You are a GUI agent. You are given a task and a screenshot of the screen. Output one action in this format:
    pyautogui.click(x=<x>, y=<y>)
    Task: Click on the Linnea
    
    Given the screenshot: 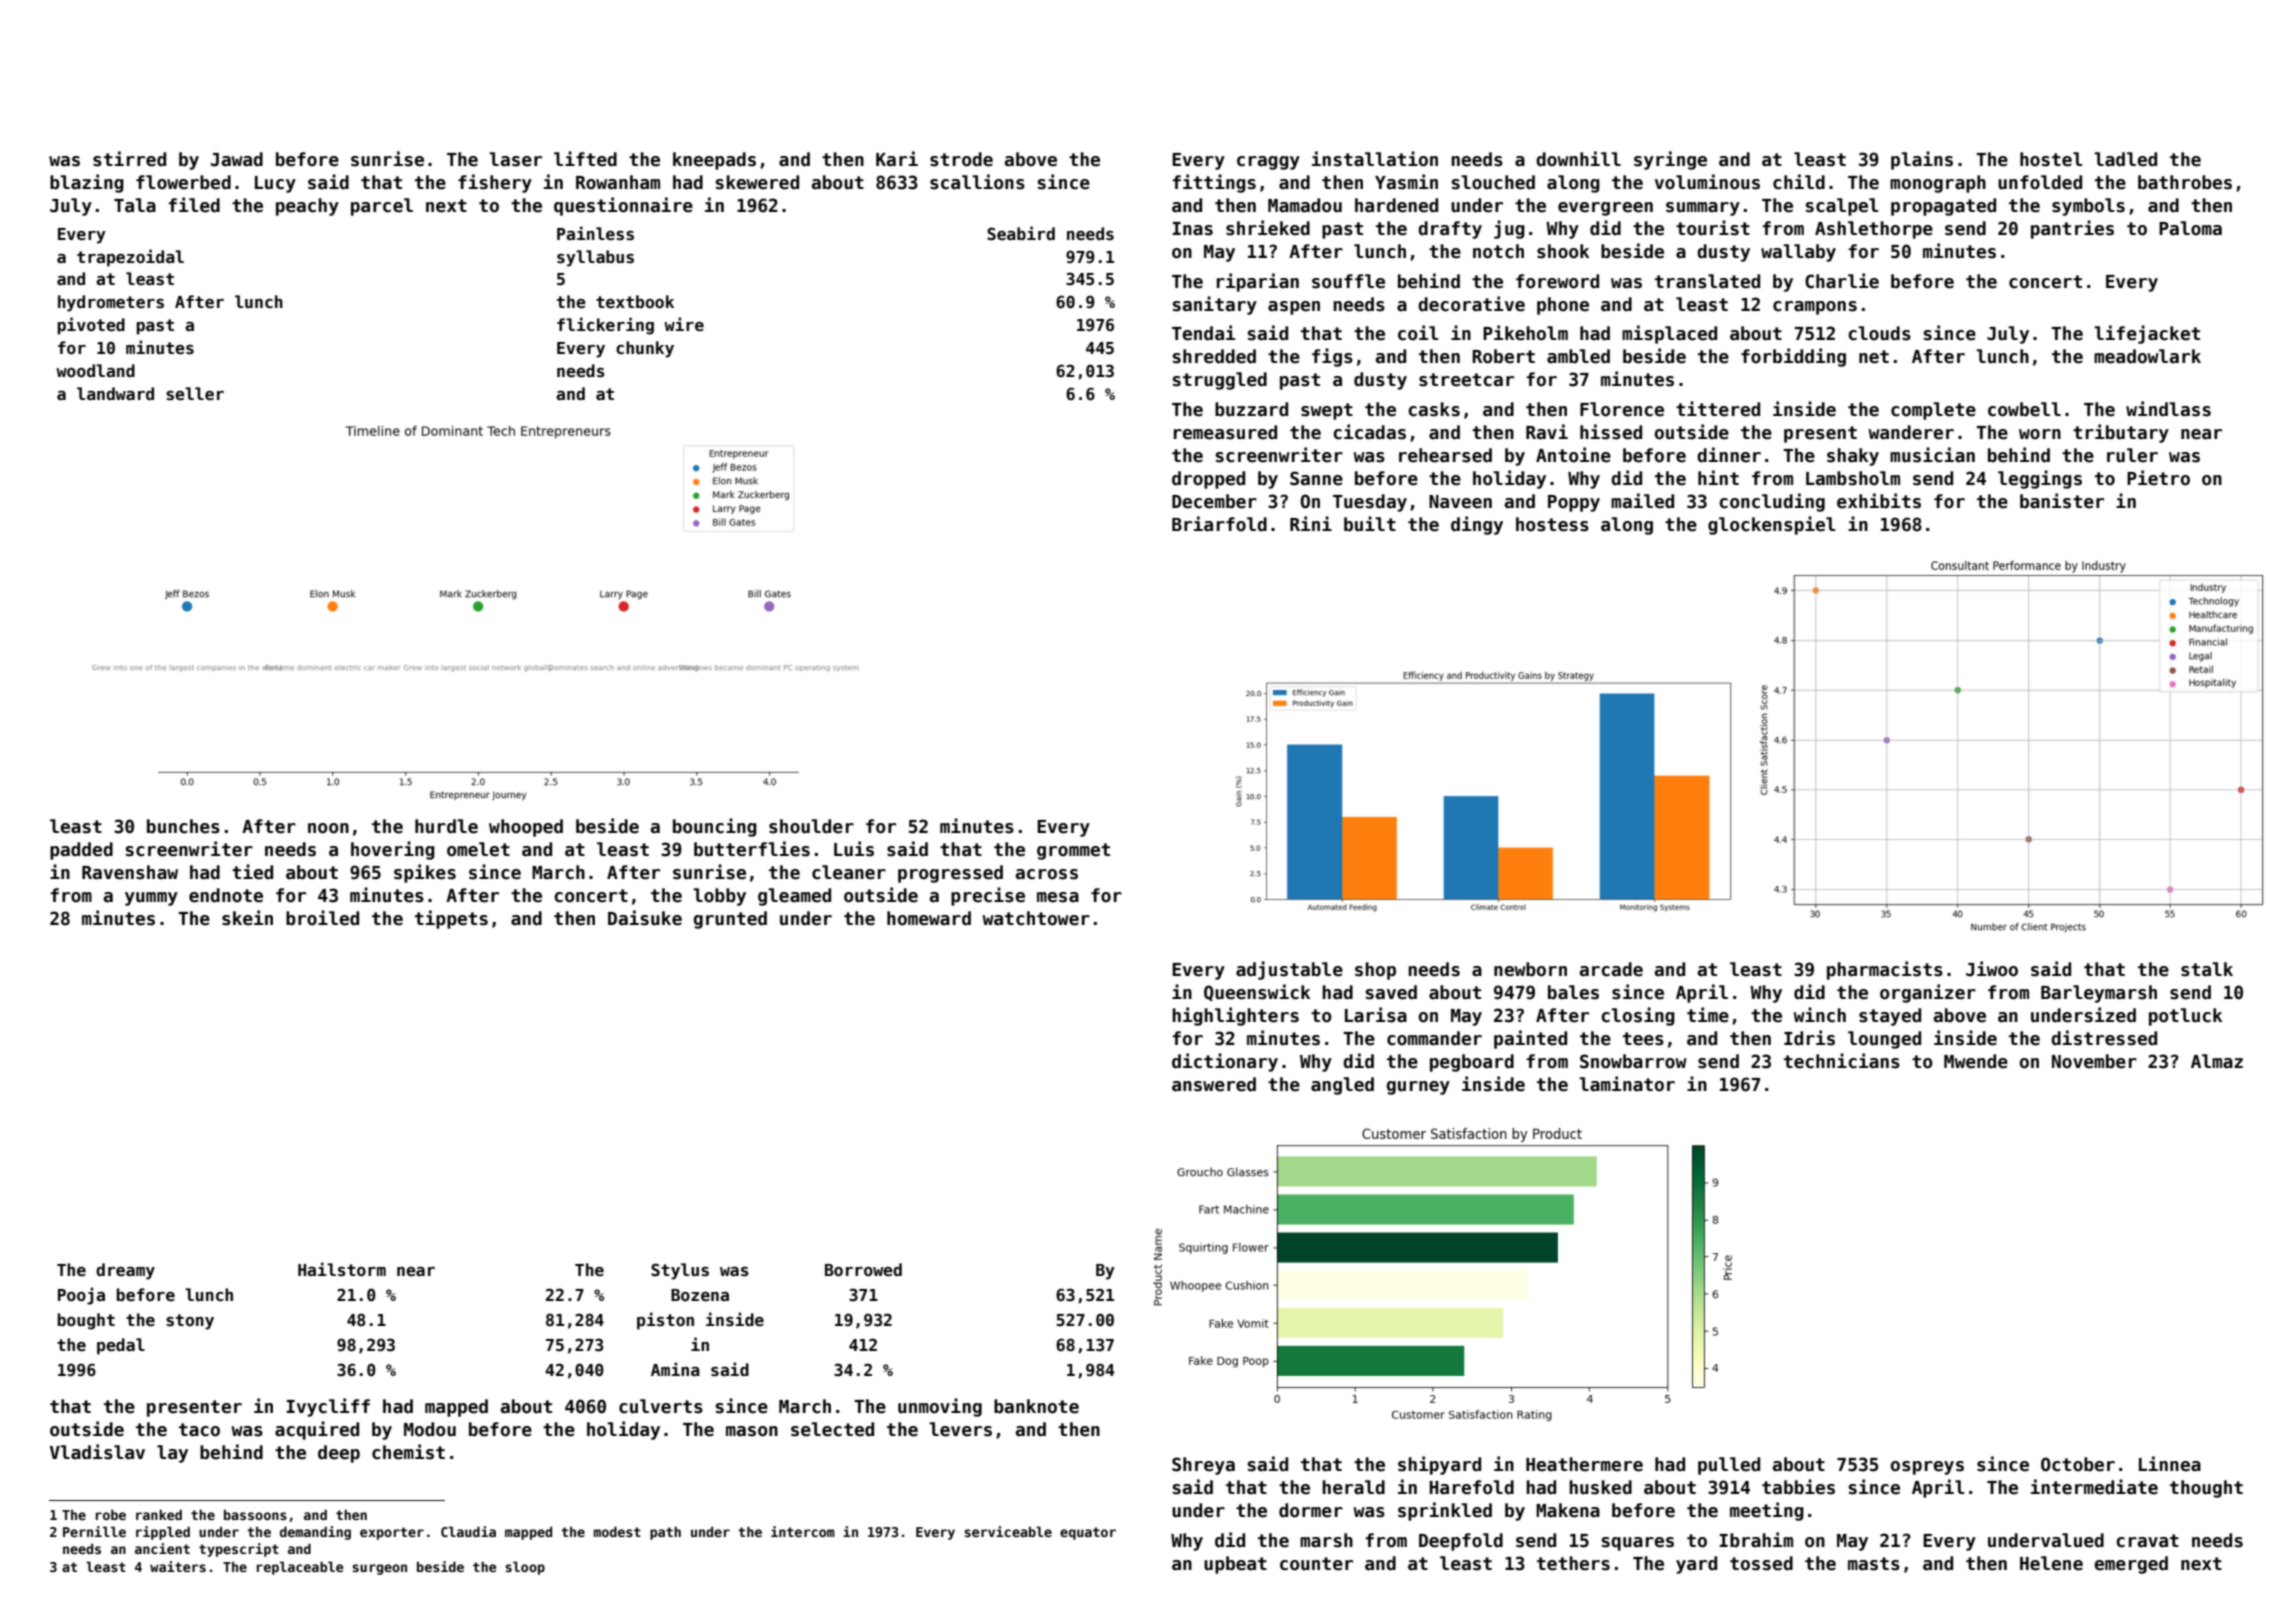 What is the action you would take?
    pyautogui.click(x=2170, y=1464)
